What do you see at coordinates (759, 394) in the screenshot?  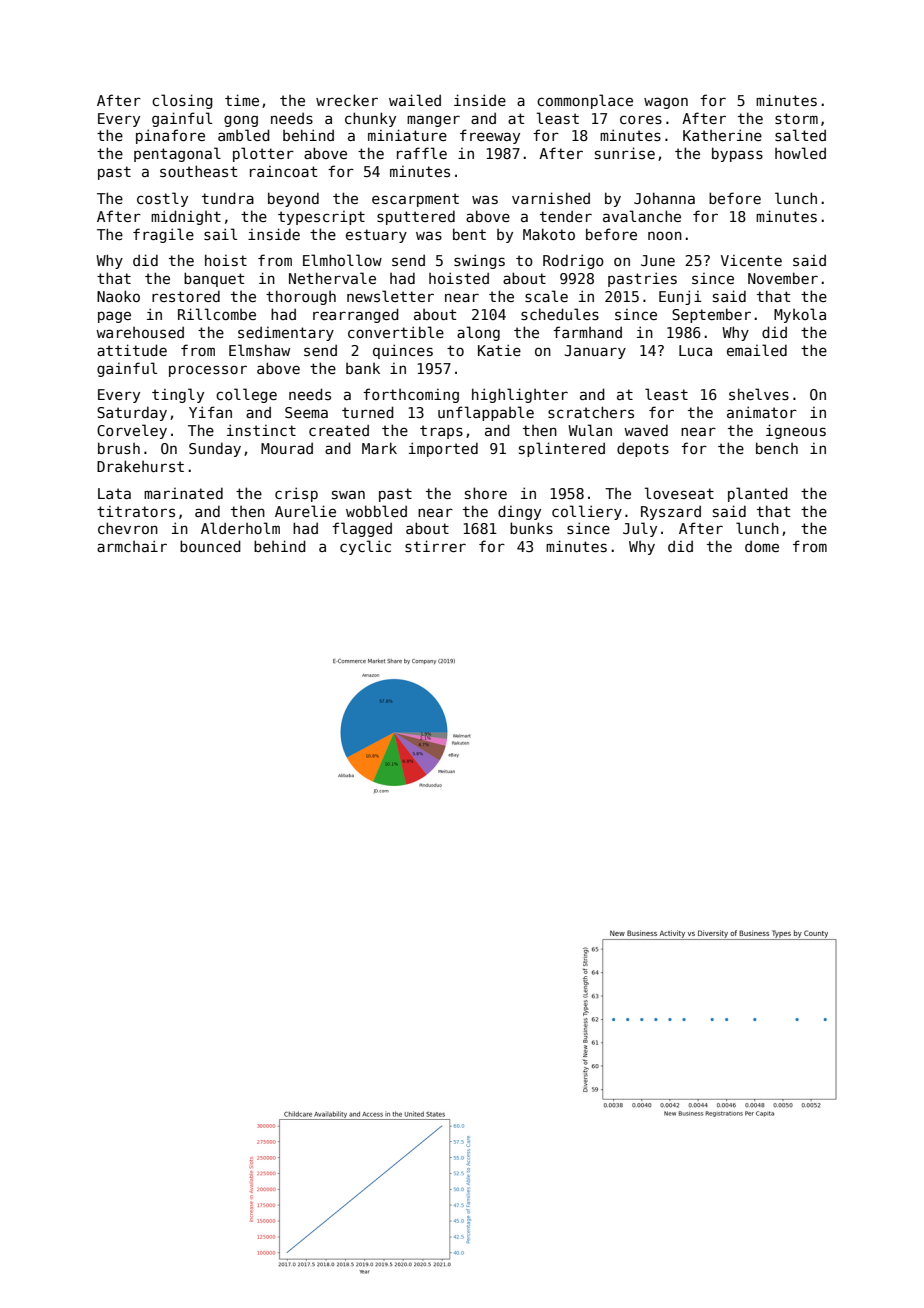 I see `shelves` at bounding box center [759, 394].
